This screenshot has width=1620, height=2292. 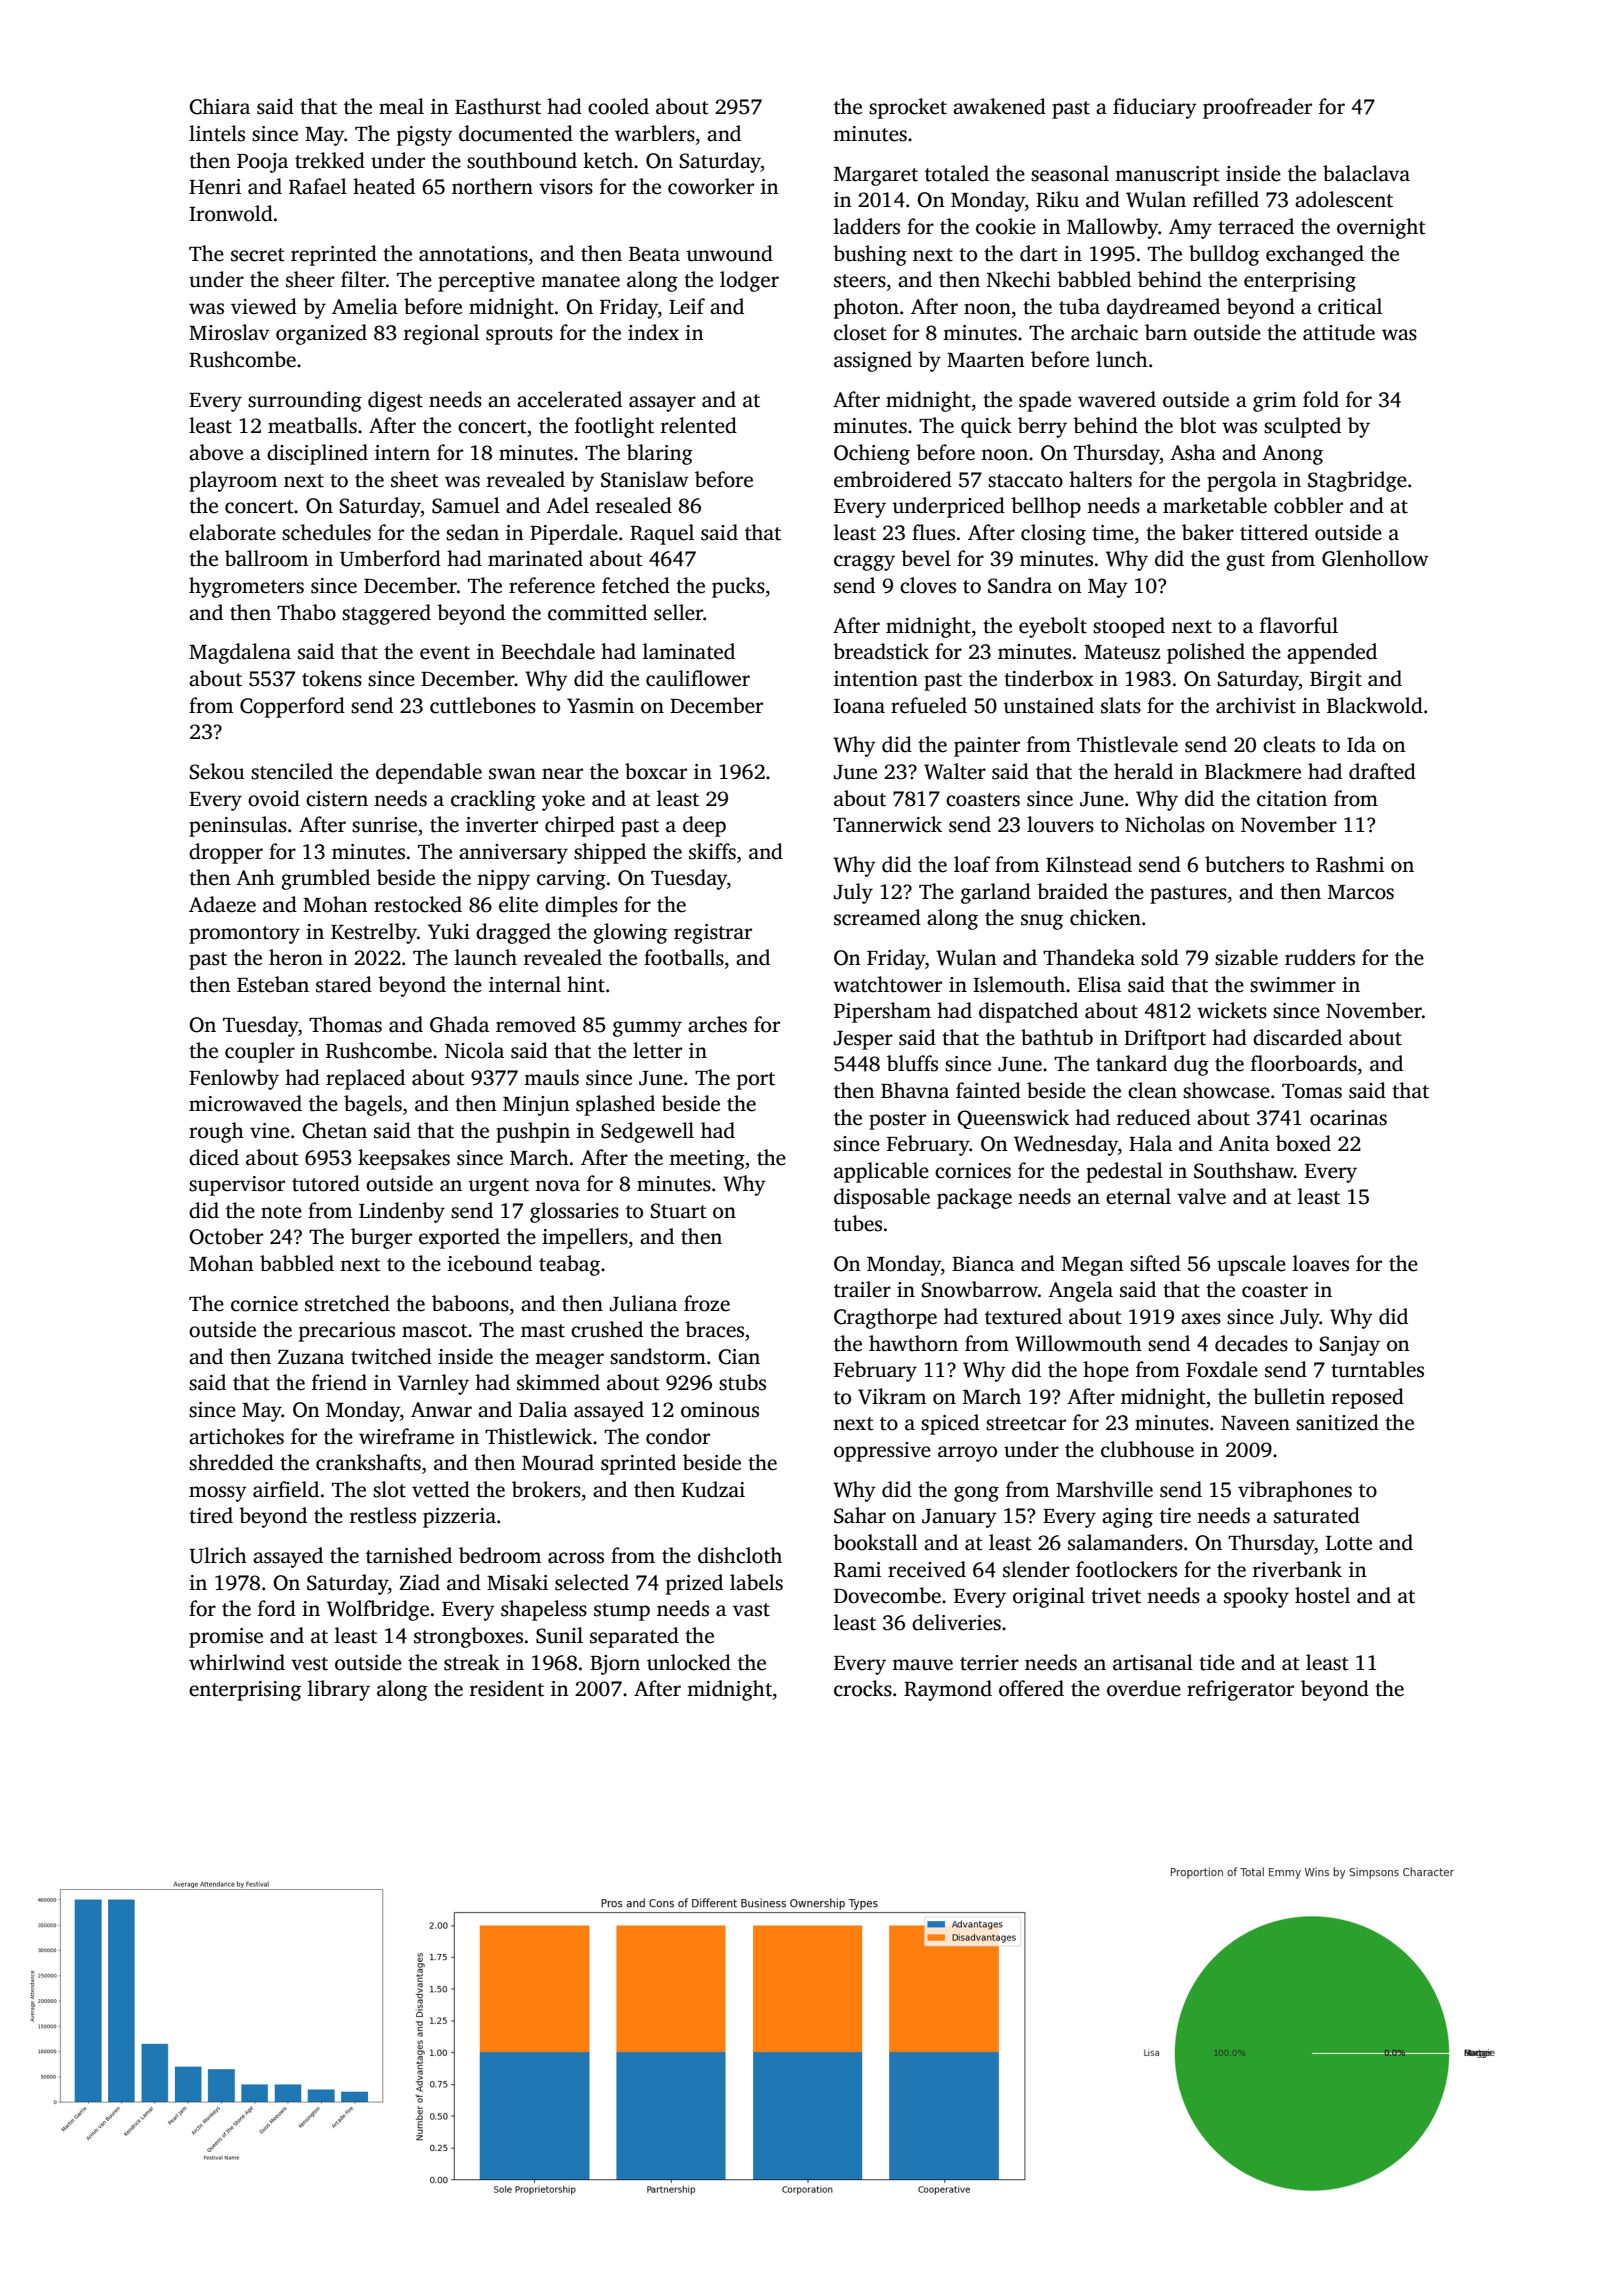 I want to click on secret, so click(x=258, y=255).
